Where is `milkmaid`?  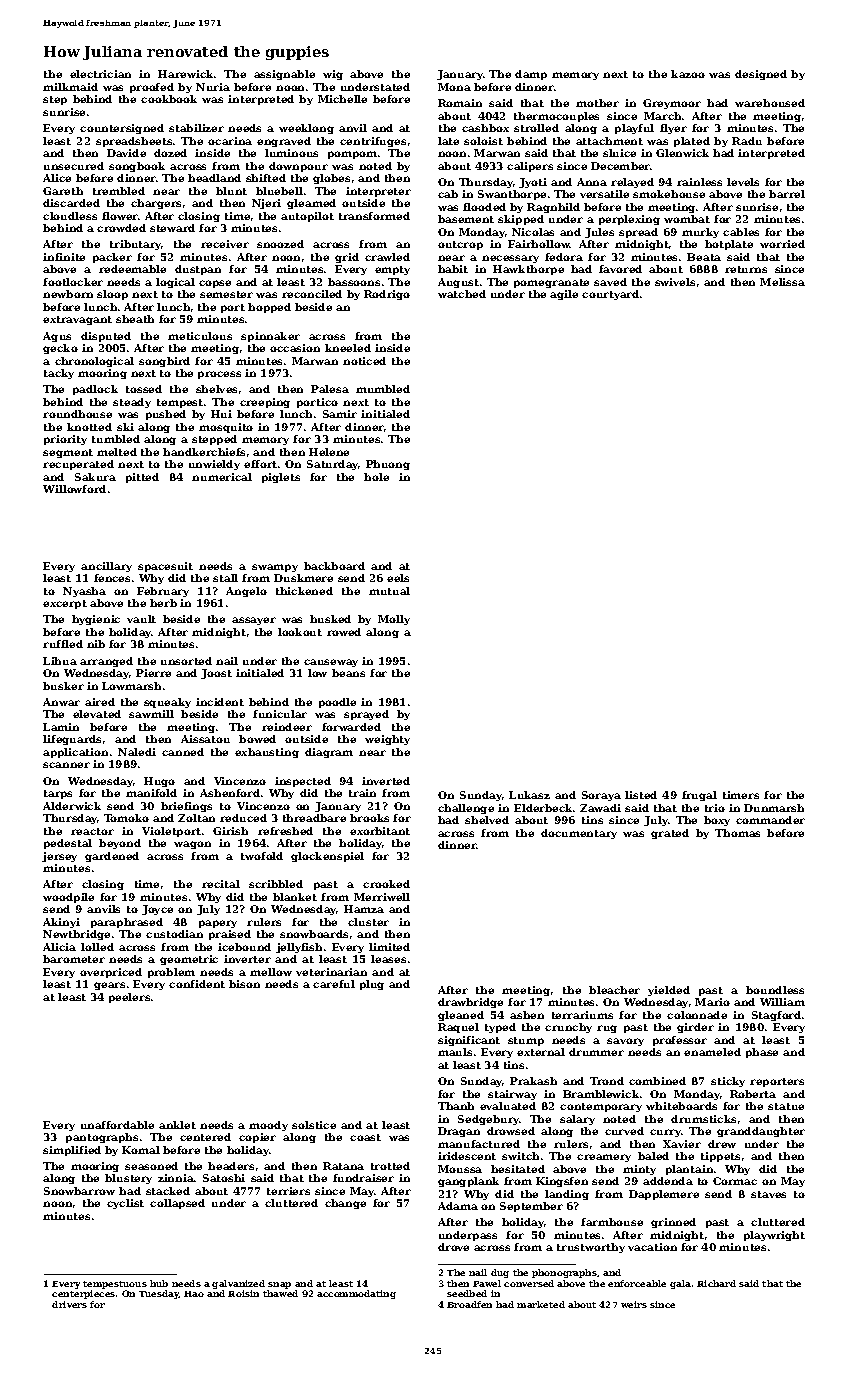 milkmaid is located at coordinates (70, 87).
